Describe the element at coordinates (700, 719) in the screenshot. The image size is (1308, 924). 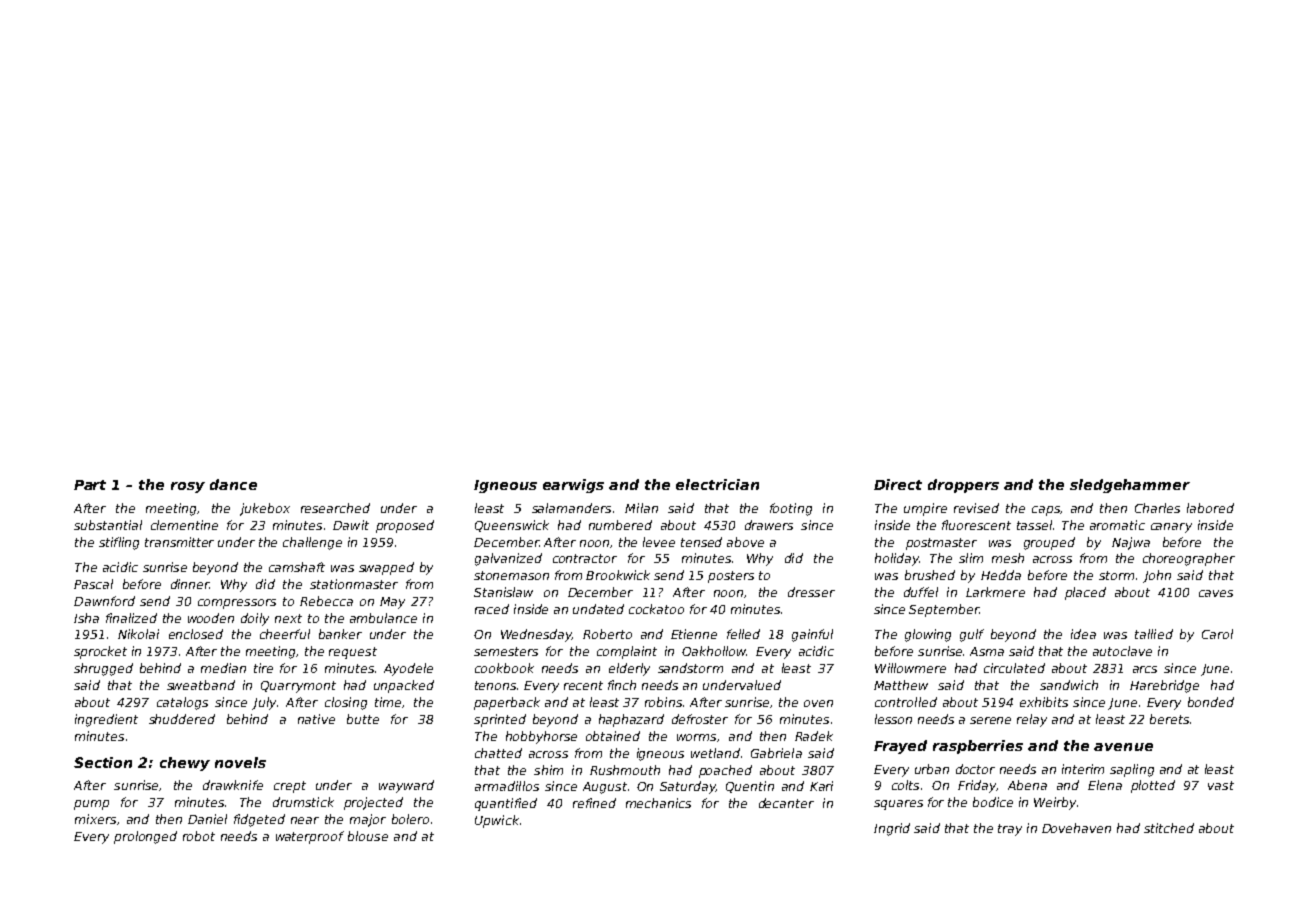
I see `defroster` at that location.
